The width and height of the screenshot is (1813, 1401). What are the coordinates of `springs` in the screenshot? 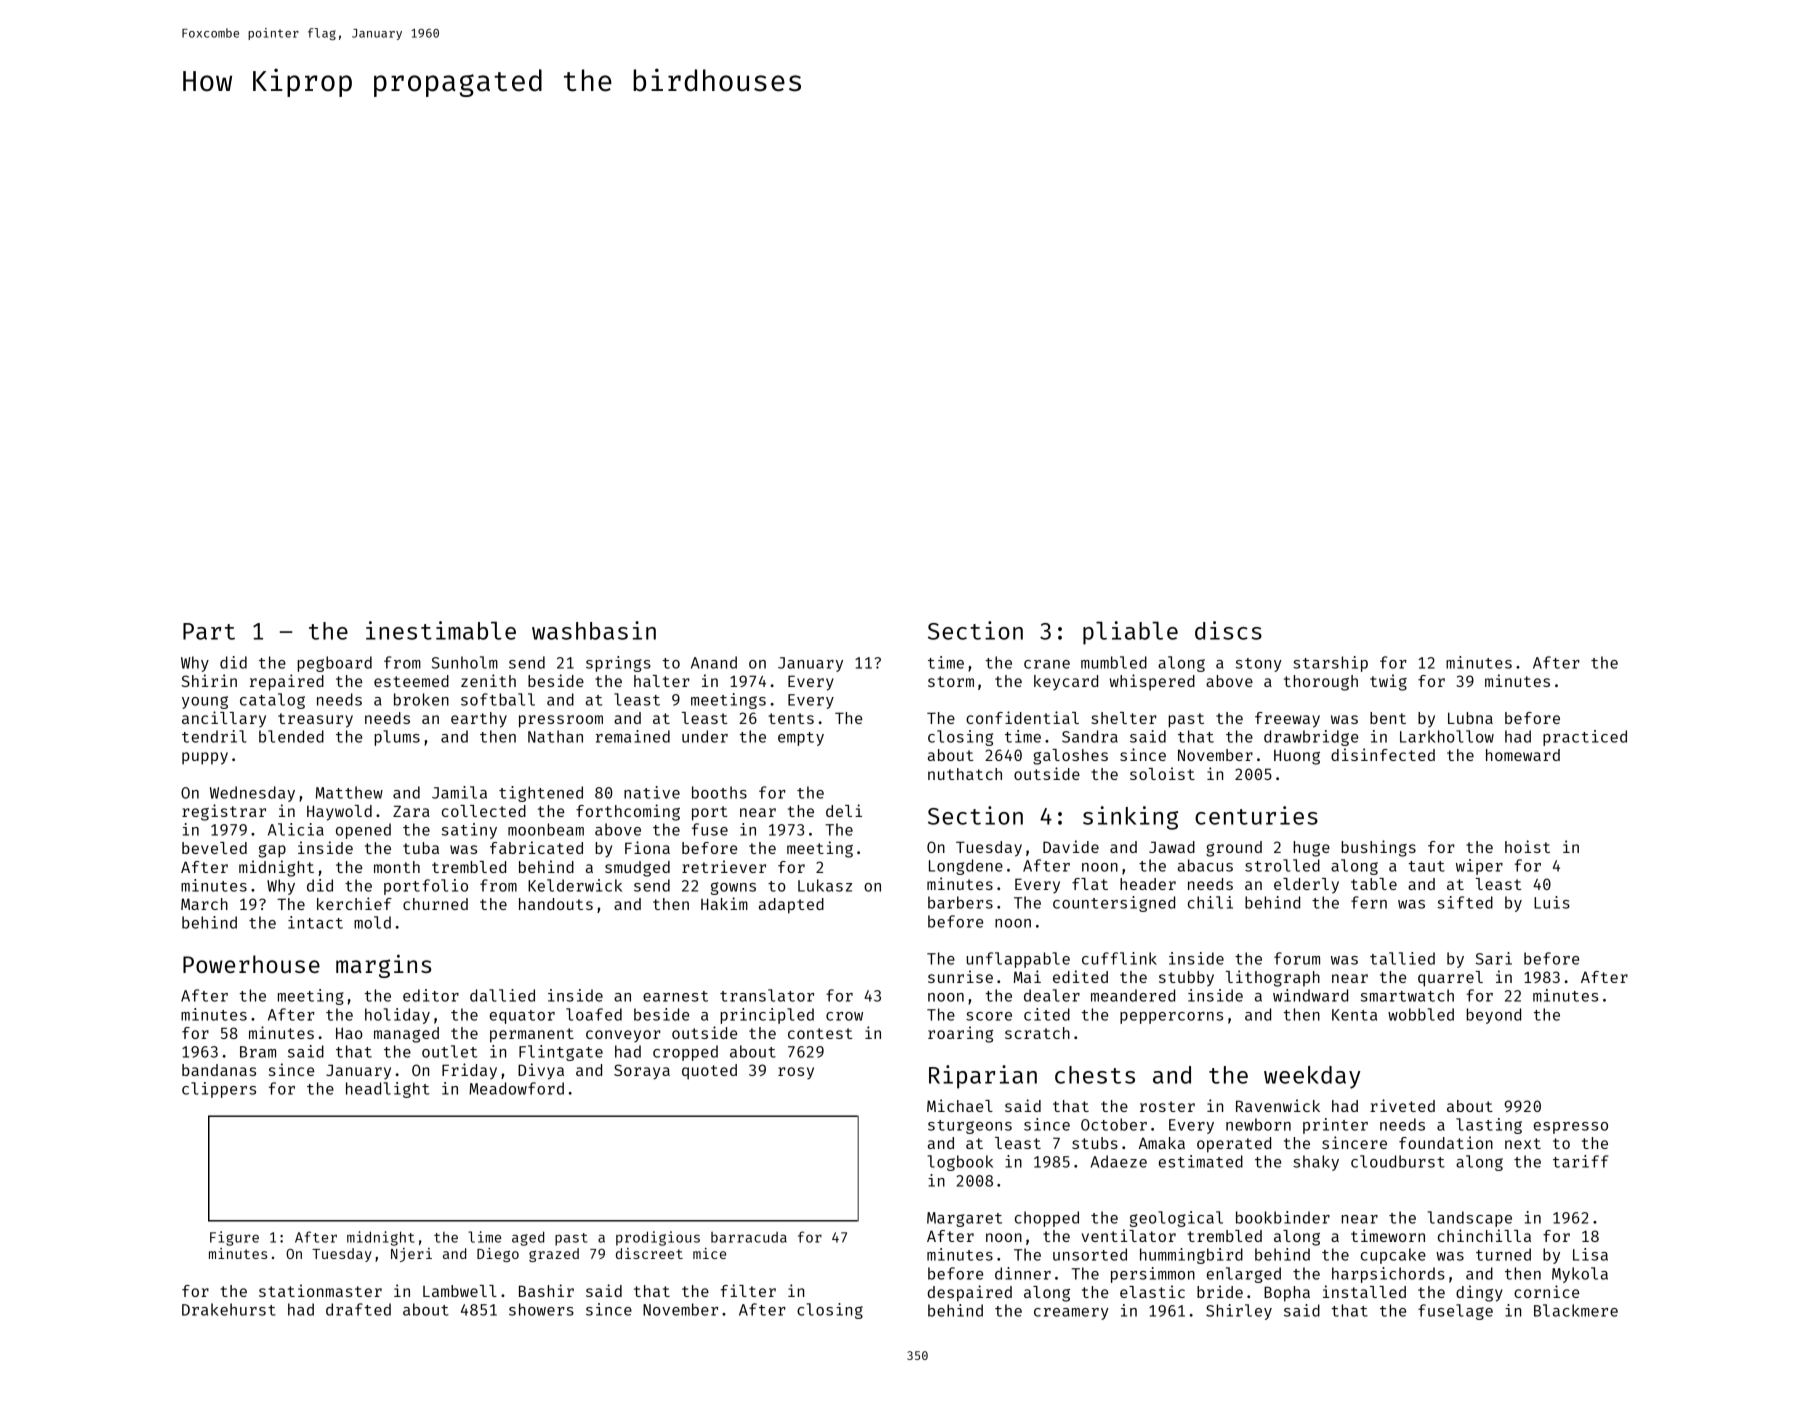 It's located at (618, 664).
